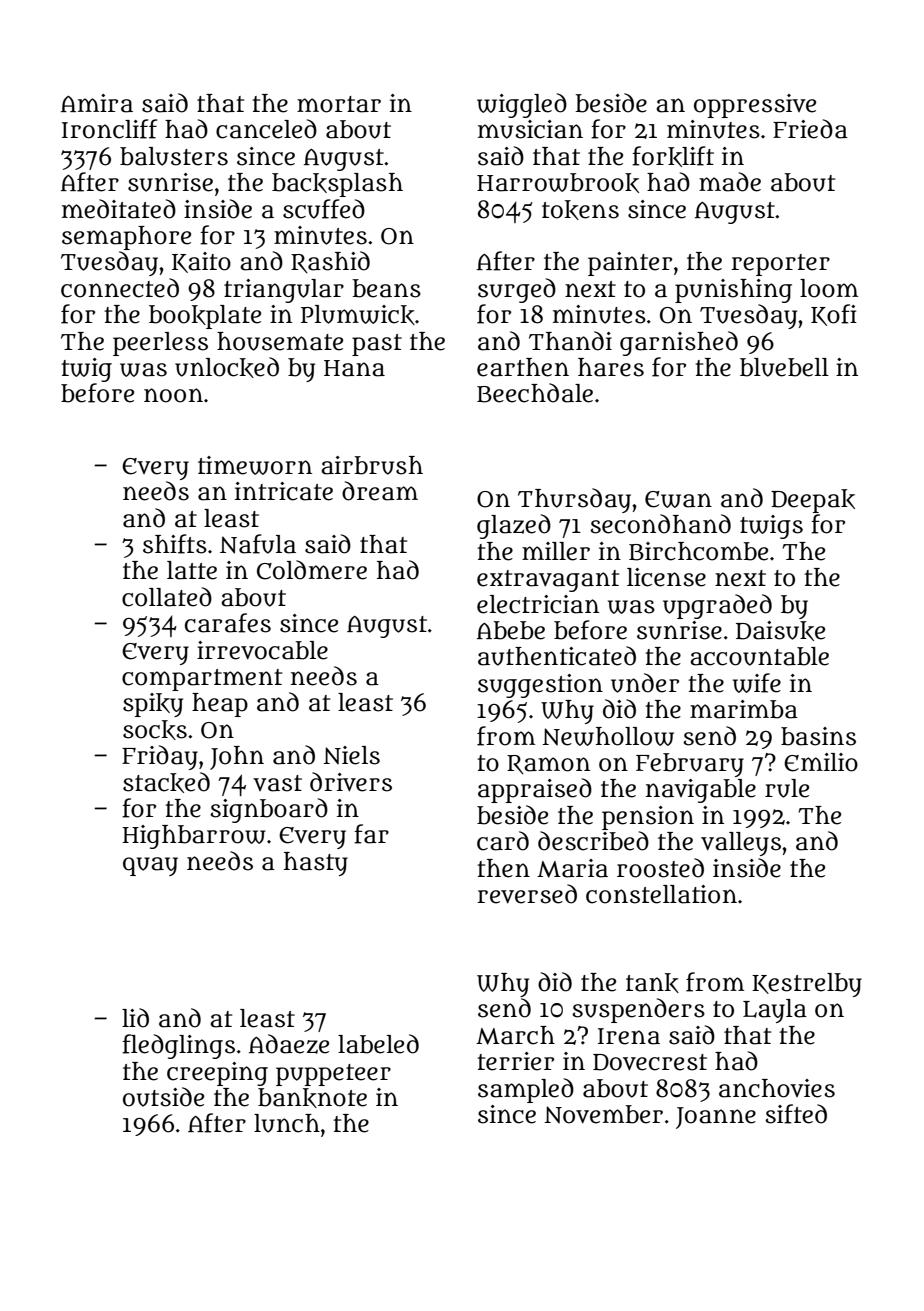 Image resolution: width=924 pixels, height=1311 pixels. I want to click on accountable, so click(759, 656).
